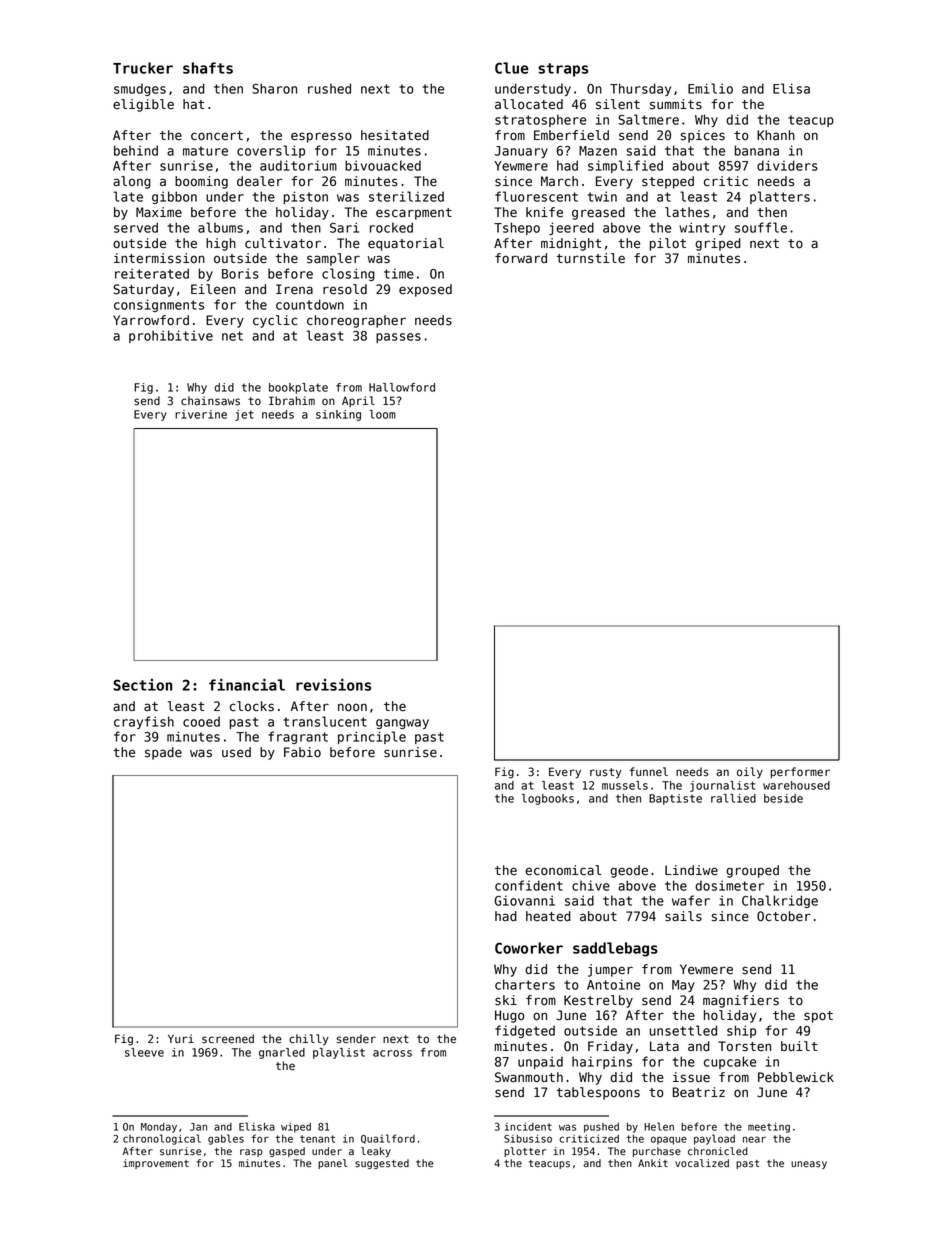 The width and height of the screenshot is (952, 1233). Describe the element at coordinates (791, 88) in the screenshot. I see `Elisa` at that location.
